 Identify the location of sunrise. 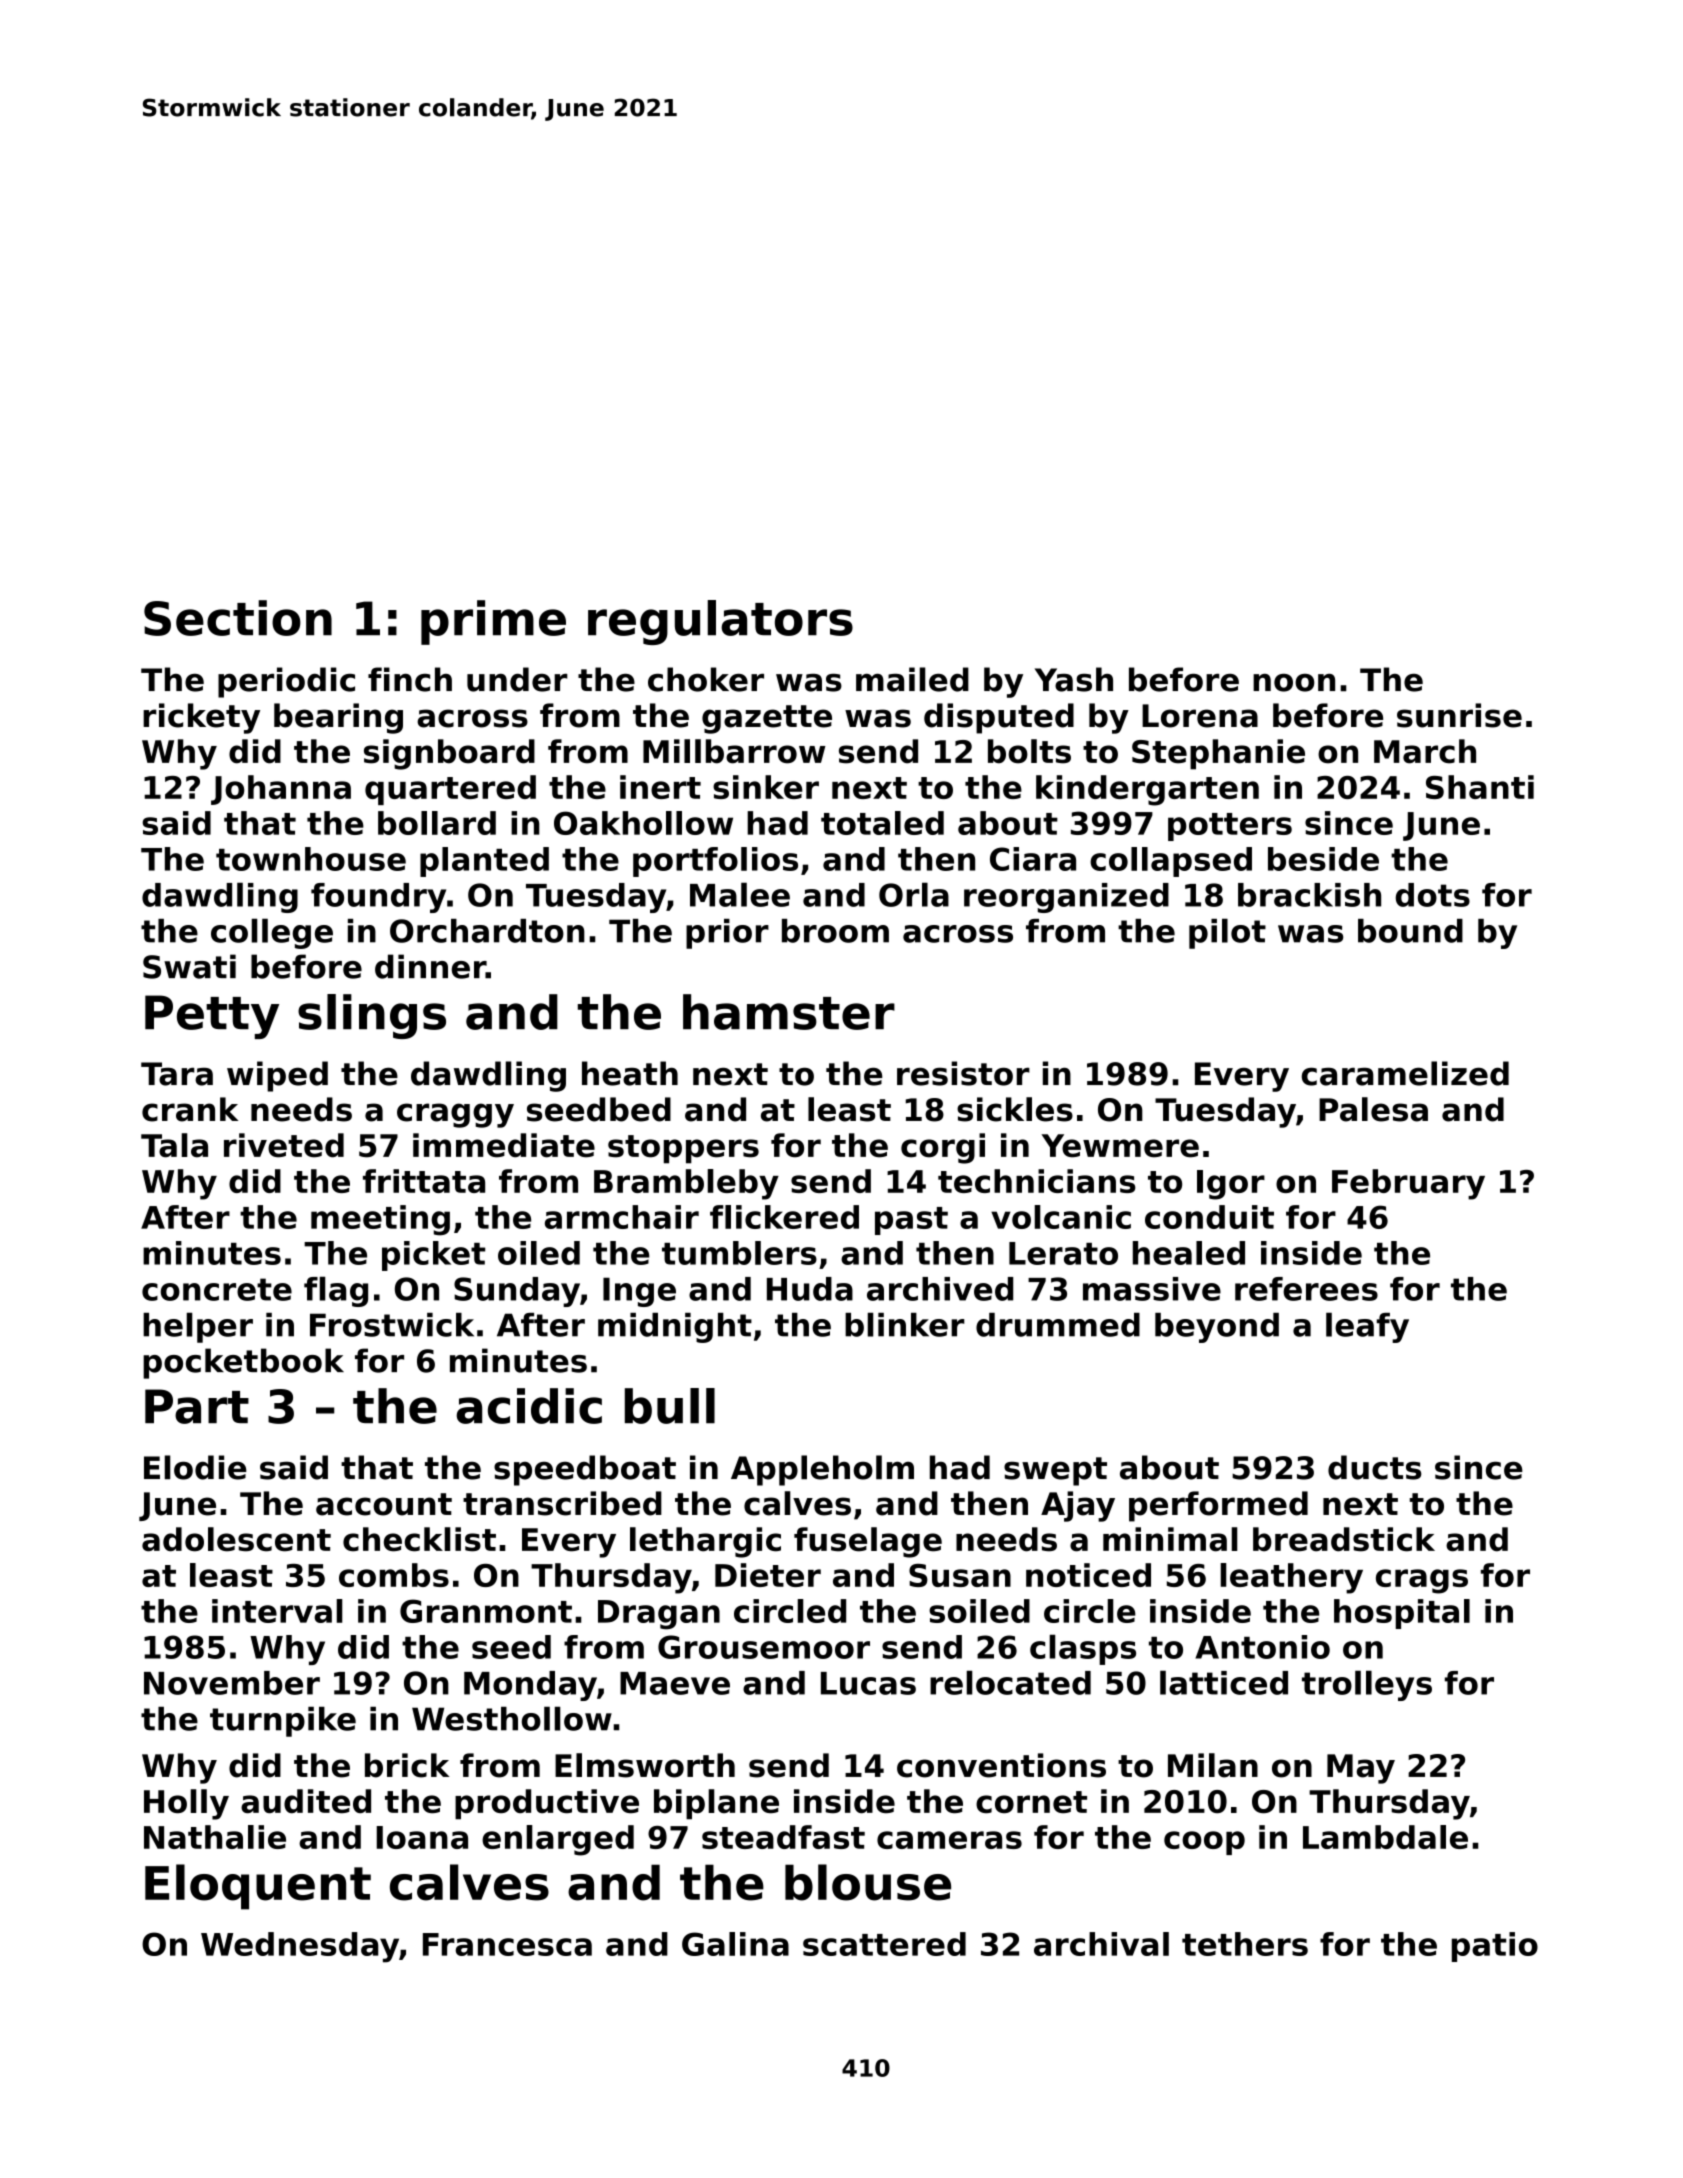
(1459, 715).
